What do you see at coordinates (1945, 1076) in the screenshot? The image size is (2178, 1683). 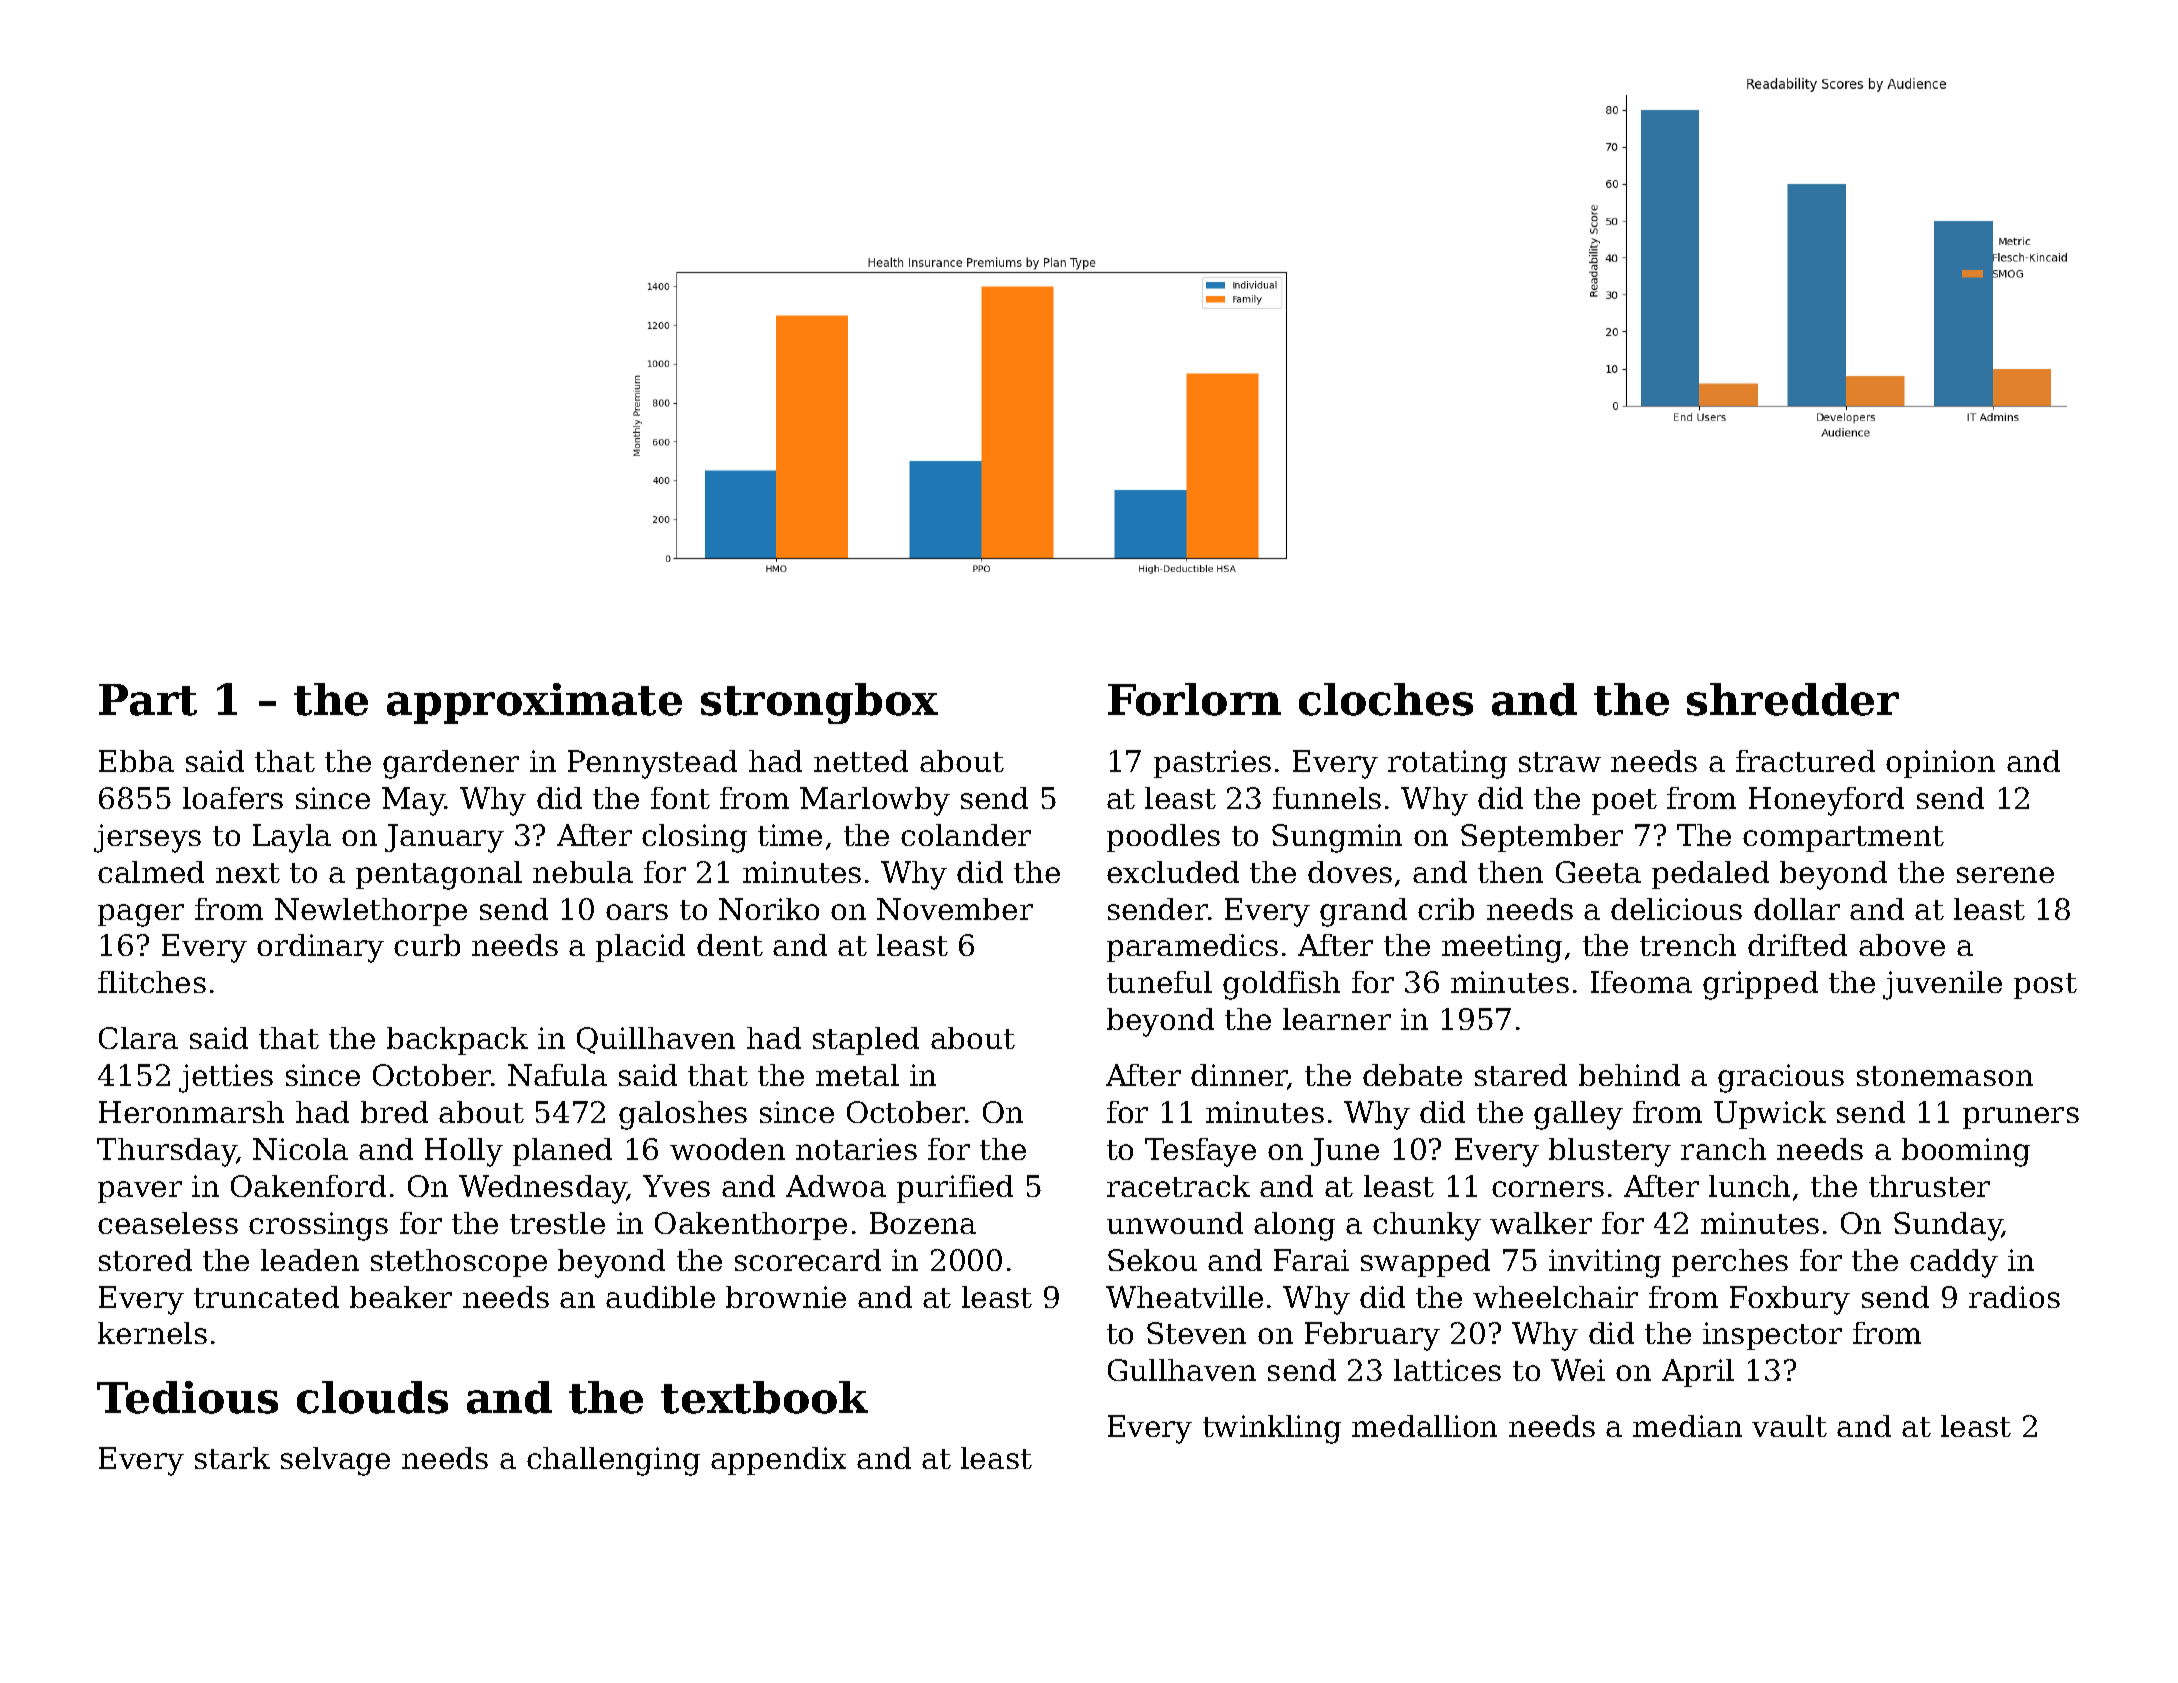 I see `stonemason` at bounding box center [1945, 1076].
